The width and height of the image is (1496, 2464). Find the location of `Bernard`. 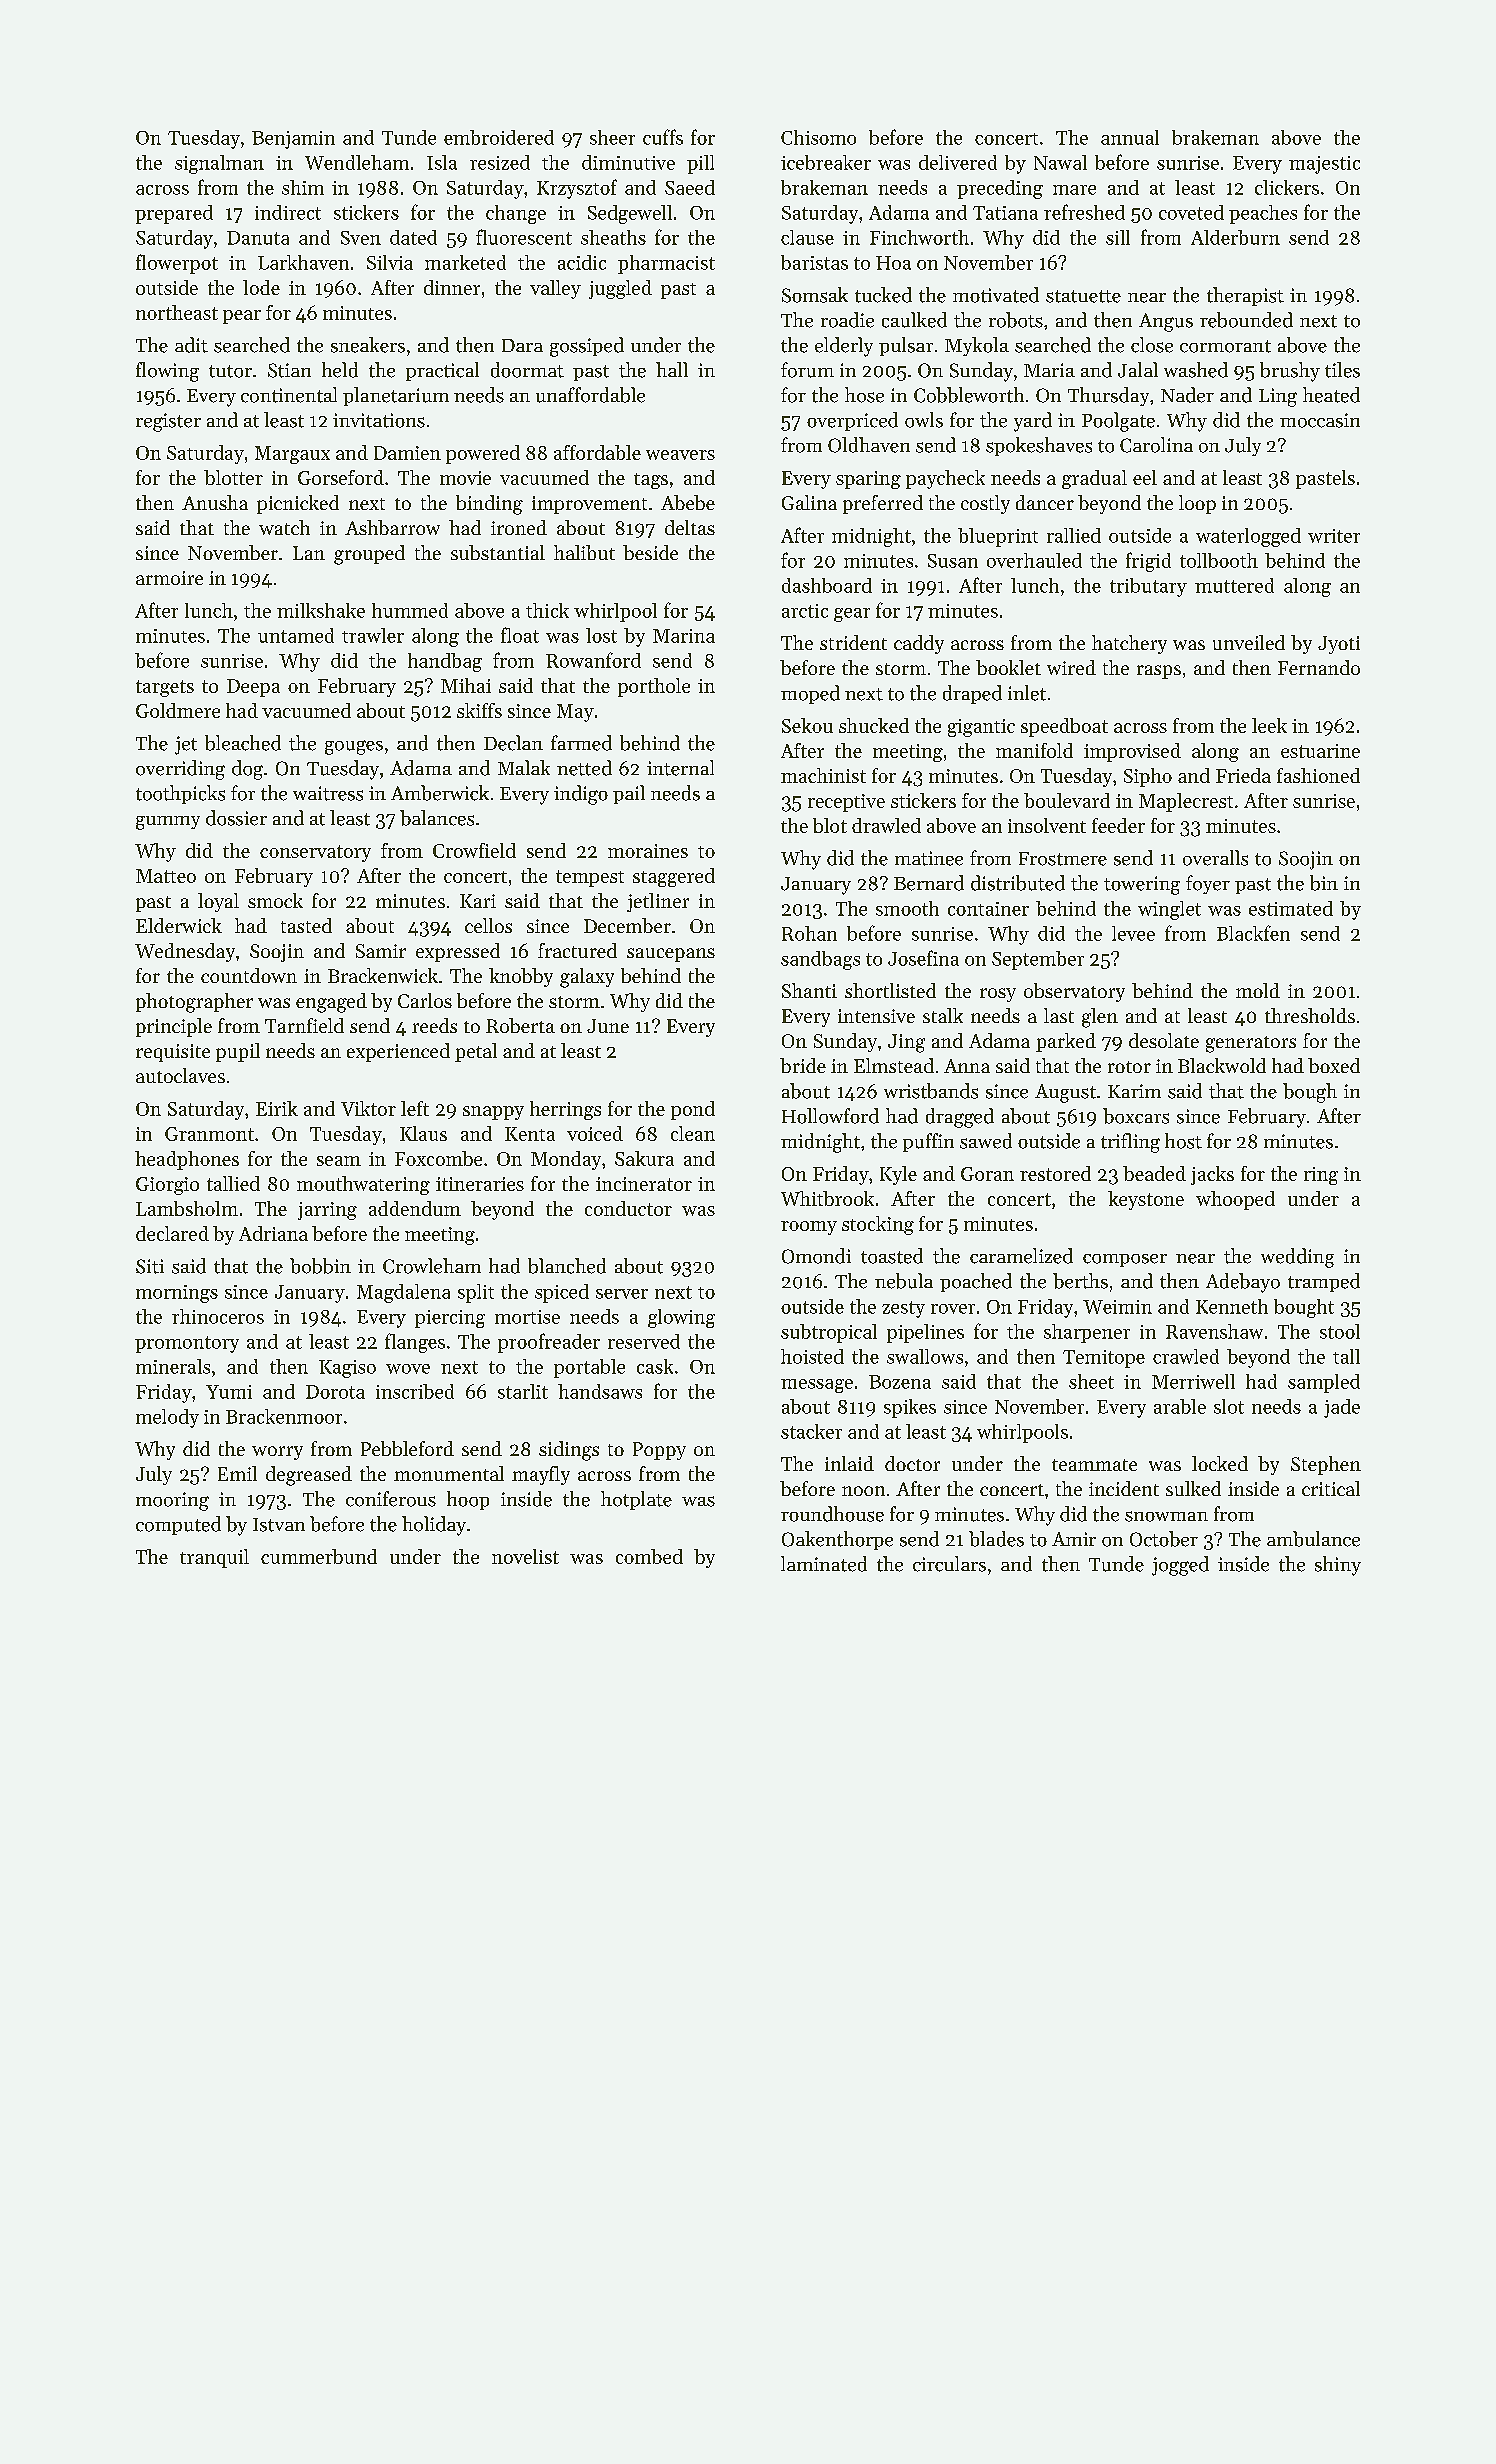

Bernard is located at coordinates (929, 883).
